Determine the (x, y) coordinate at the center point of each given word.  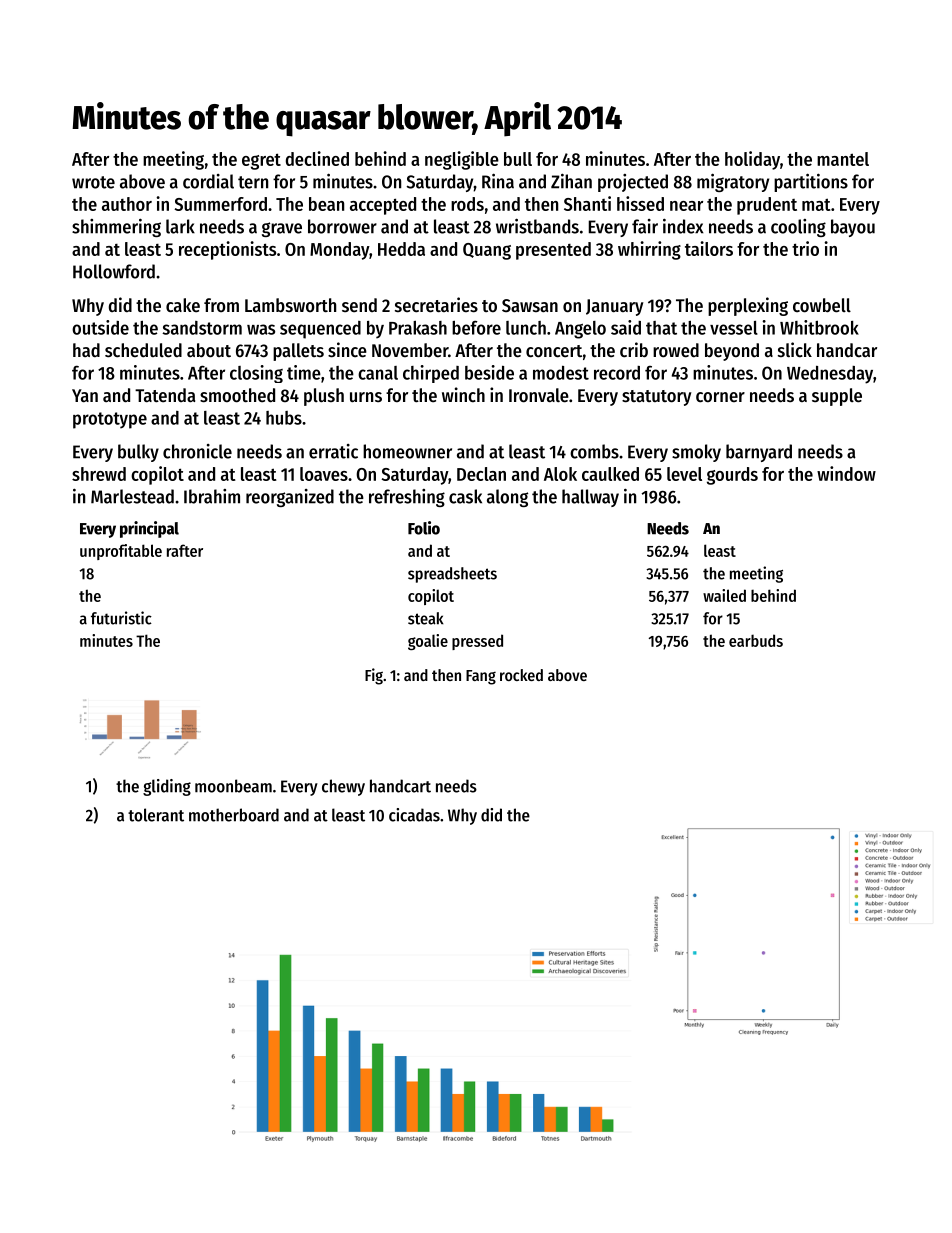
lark (180, 226)
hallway (590, 498)
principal (149, 529)
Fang (481, 677)
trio (805, 248)
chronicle (197, 451)
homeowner (407, 451)
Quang (487, 251)
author (127, 204)
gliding (167, 787)
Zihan (571, 181)
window (846, 473)
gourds (732, 476)
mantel (843, 159)
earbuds (756, 640)
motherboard (234, 815)
